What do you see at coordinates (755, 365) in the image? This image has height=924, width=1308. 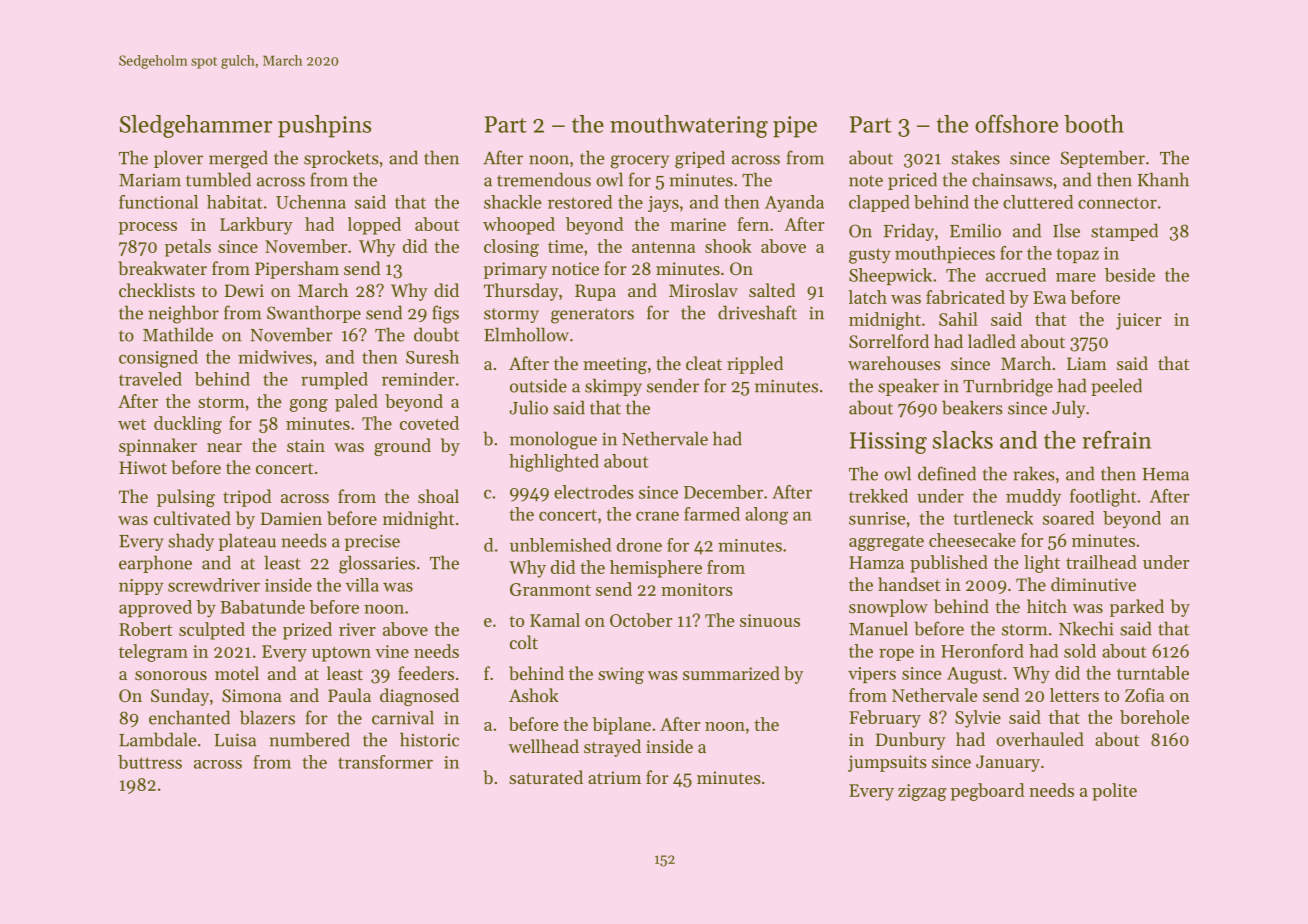 I see `rippled` at bounding box center [755, 365].
